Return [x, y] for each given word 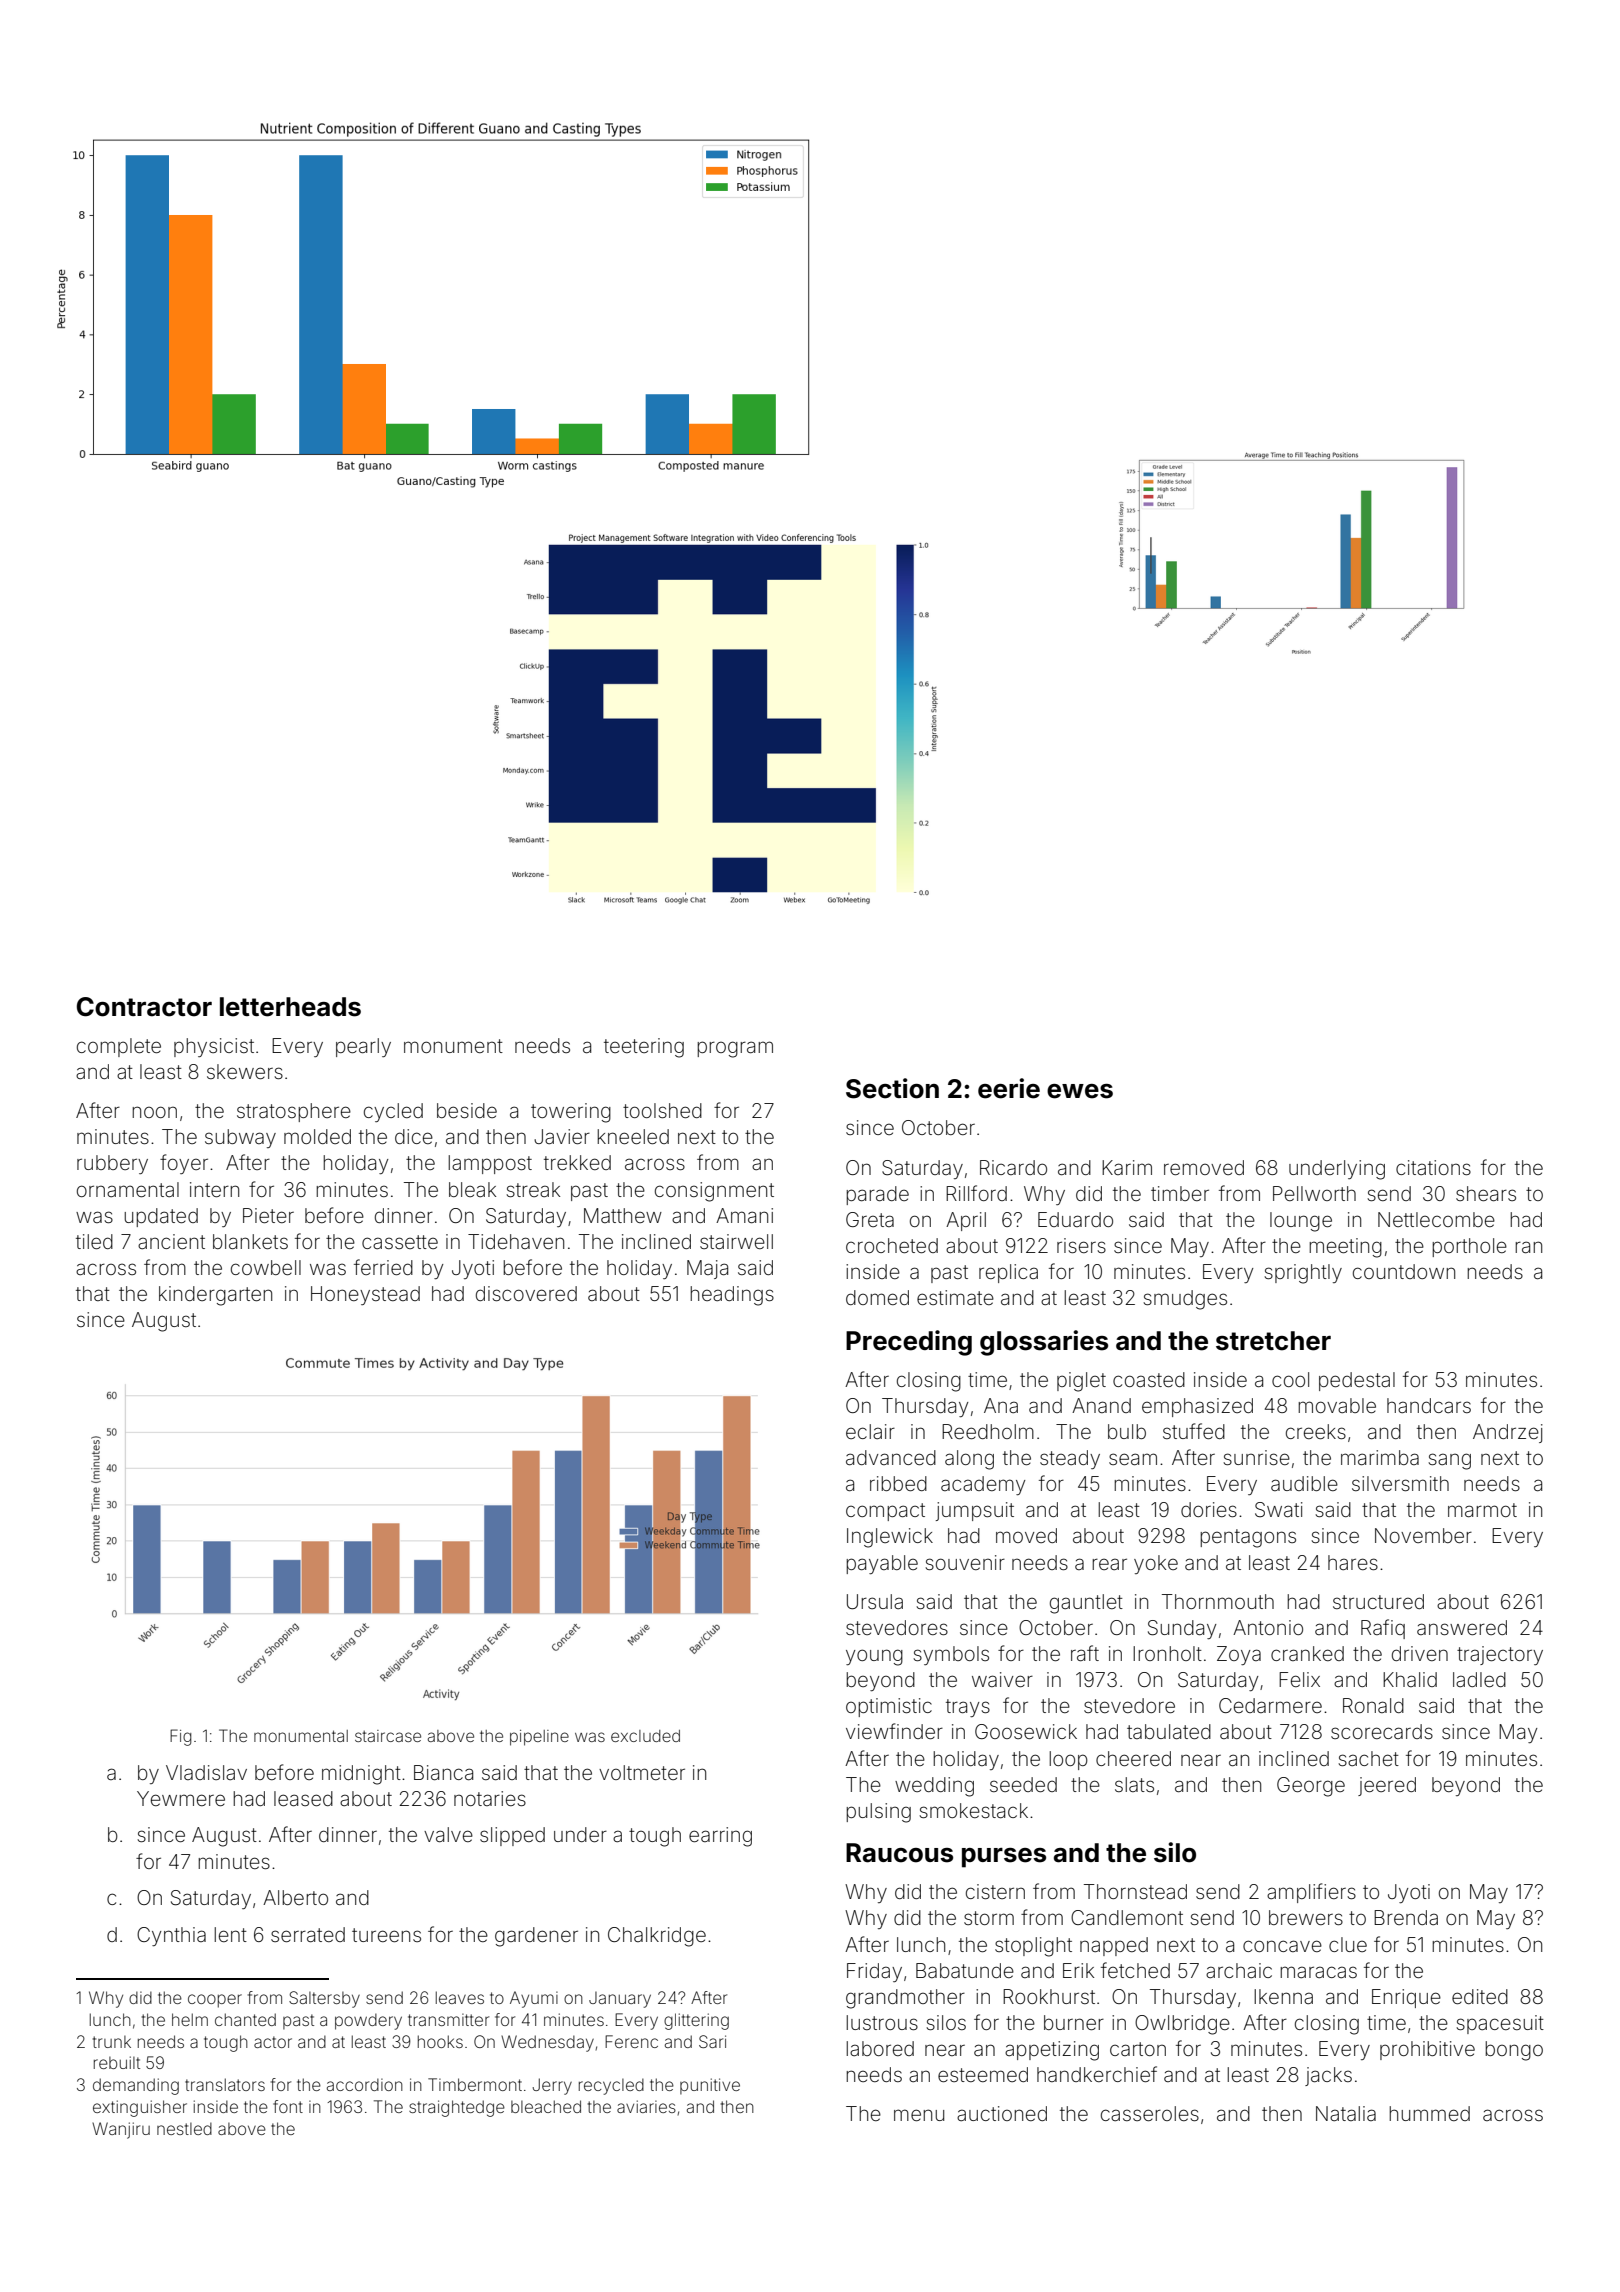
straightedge [457, 2108]
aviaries [646, 2106]
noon [154, 1112]
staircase [388, 1736]
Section [892, 1088]
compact [885, 1512]
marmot [1482, 1510]
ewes [1080, 1091]
